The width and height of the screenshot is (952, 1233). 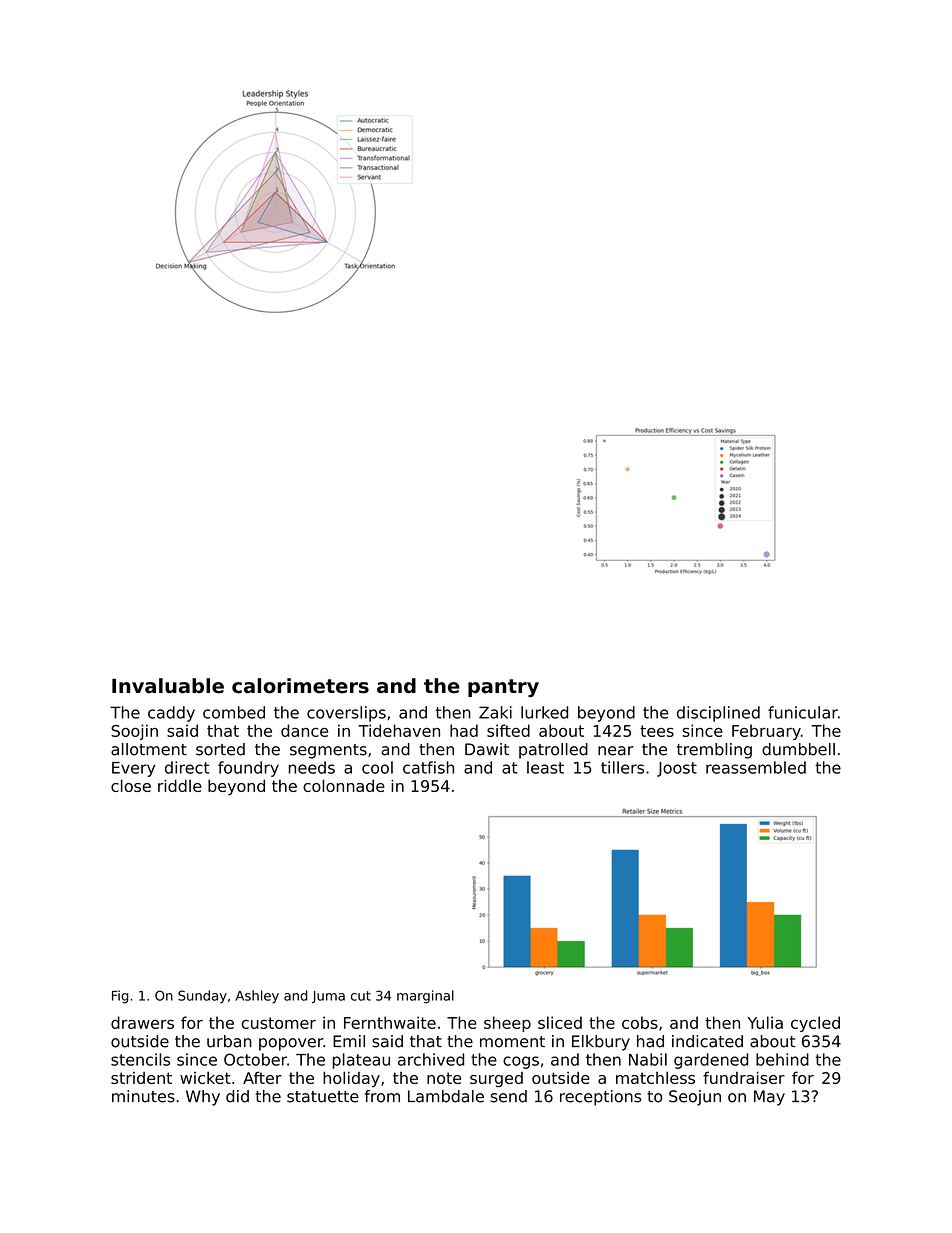 What do you see at coordinates (425, 997) in the screenshot?
I see `marginal` at bounding box center [425, 997].
